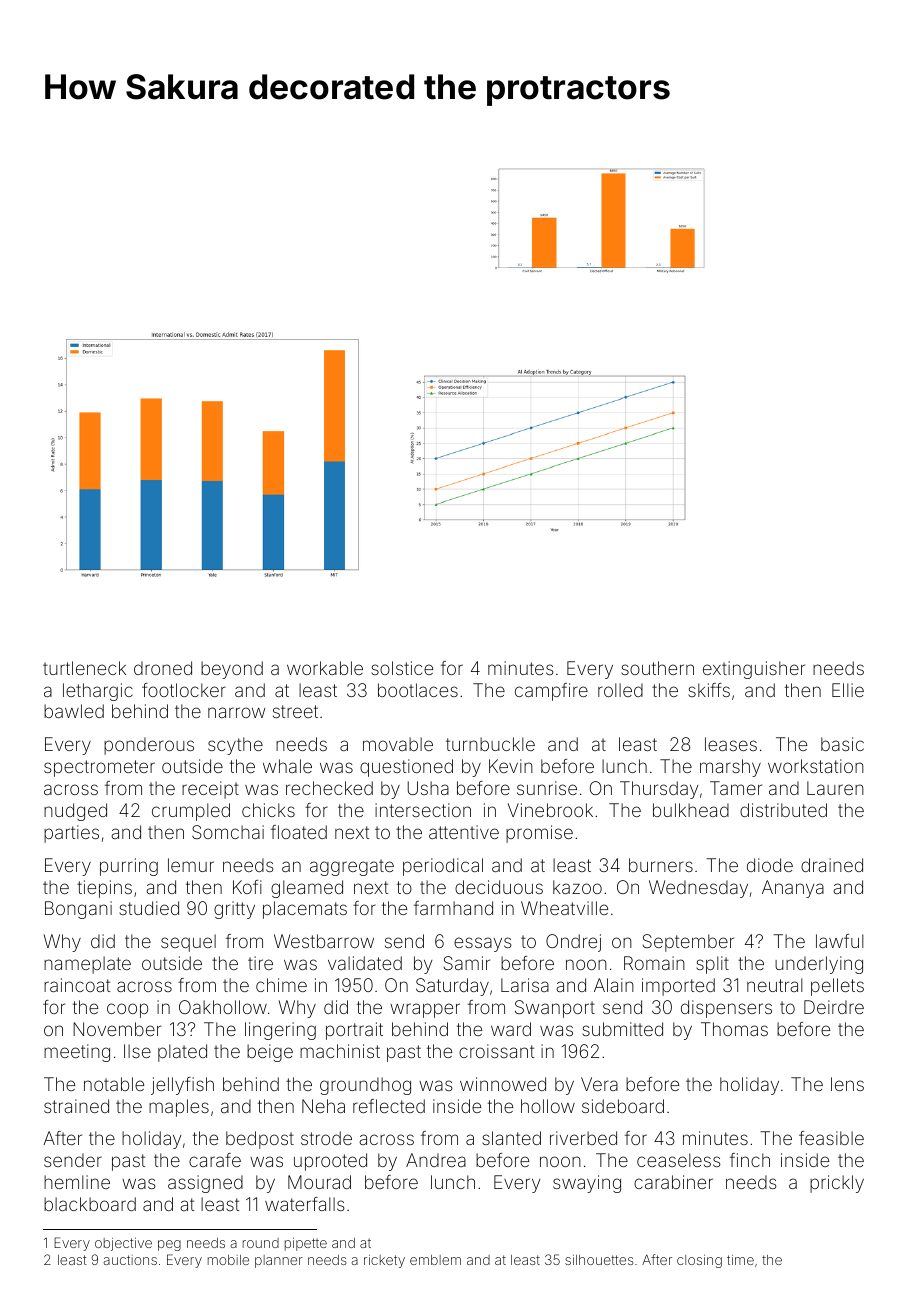  I want to click on carabiner, so click(673, 1182).
